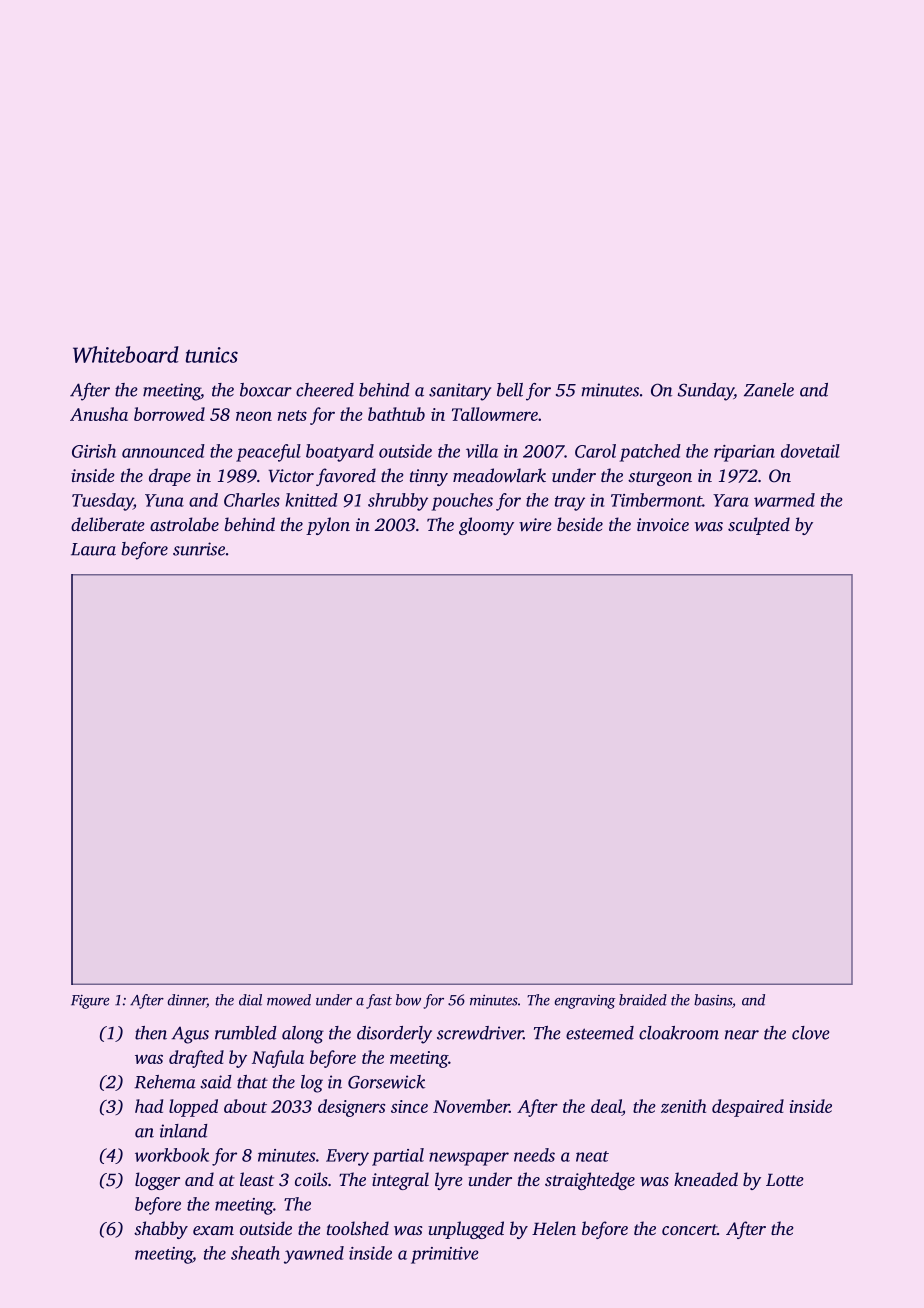  I want to click on primitive, so click(445, 1255).
